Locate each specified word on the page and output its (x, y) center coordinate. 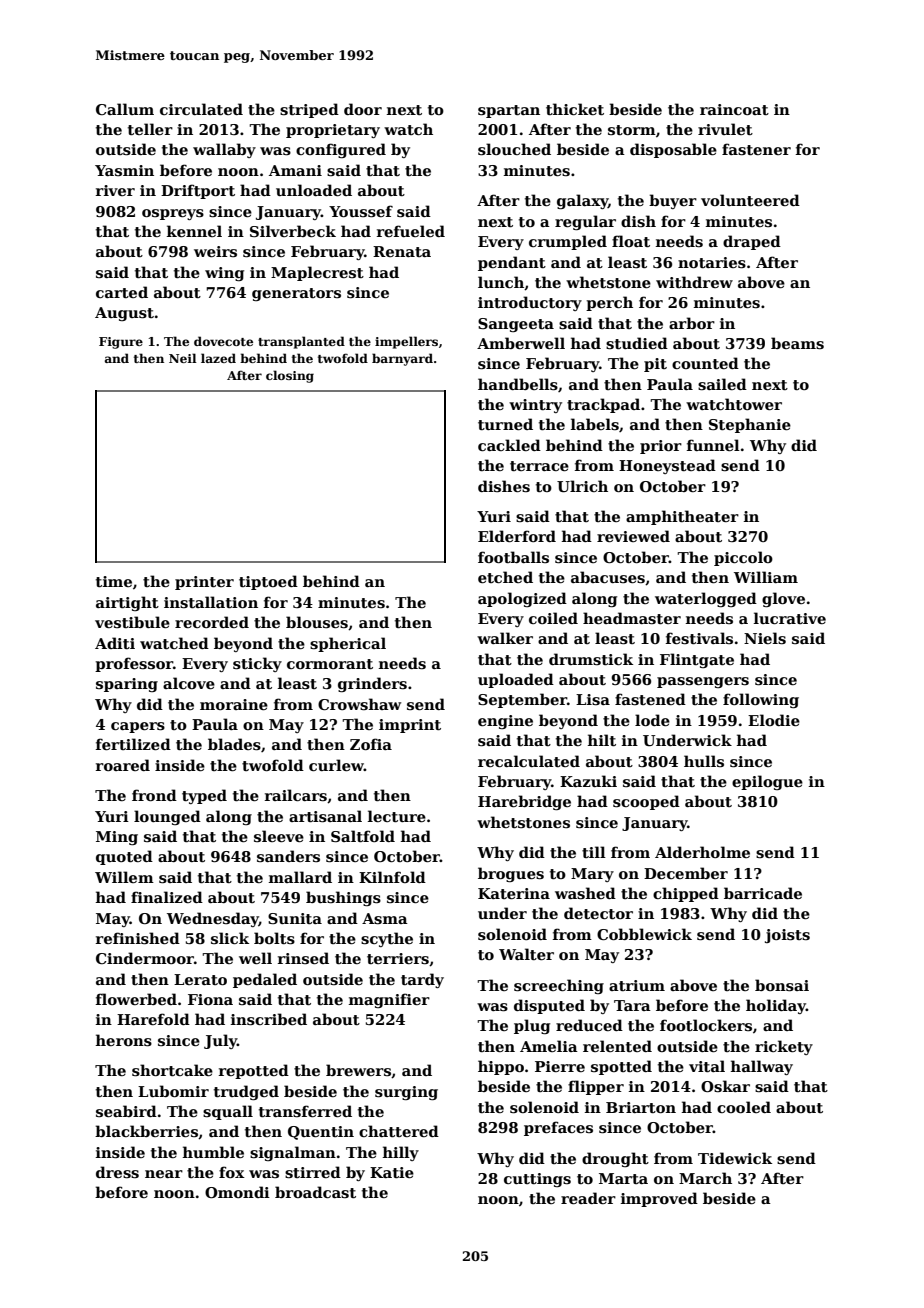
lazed (218, 358)
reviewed (633, 536)
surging (406, 1093)
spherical (348, 644)
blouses (317, 622)
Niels (765, 638)
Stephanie (750, 425)
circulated (201, 109)
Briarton (641, 1107)
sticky (257, 664)
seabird (126, 1111)
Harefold (153, 1019)
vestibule (132, 622)
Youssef (361, 211)
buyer (673, 201)
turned (505, 424)
